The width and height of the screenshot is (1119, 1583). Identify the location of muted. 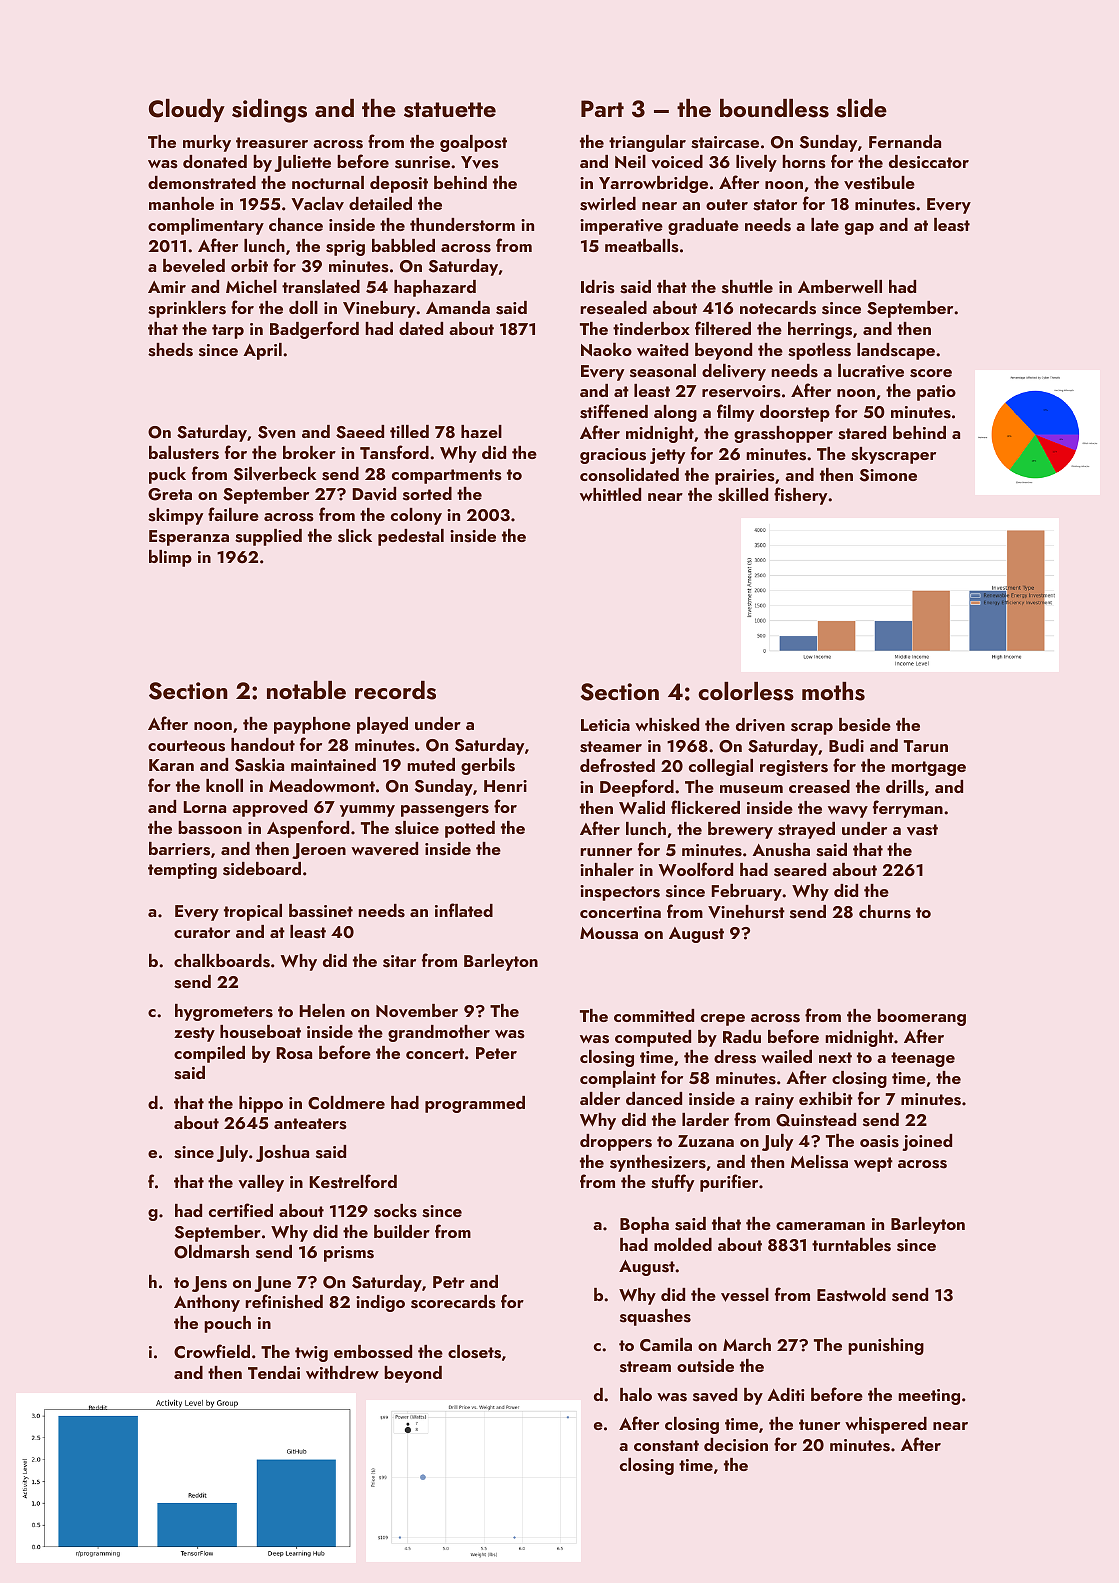
(431, 764).
